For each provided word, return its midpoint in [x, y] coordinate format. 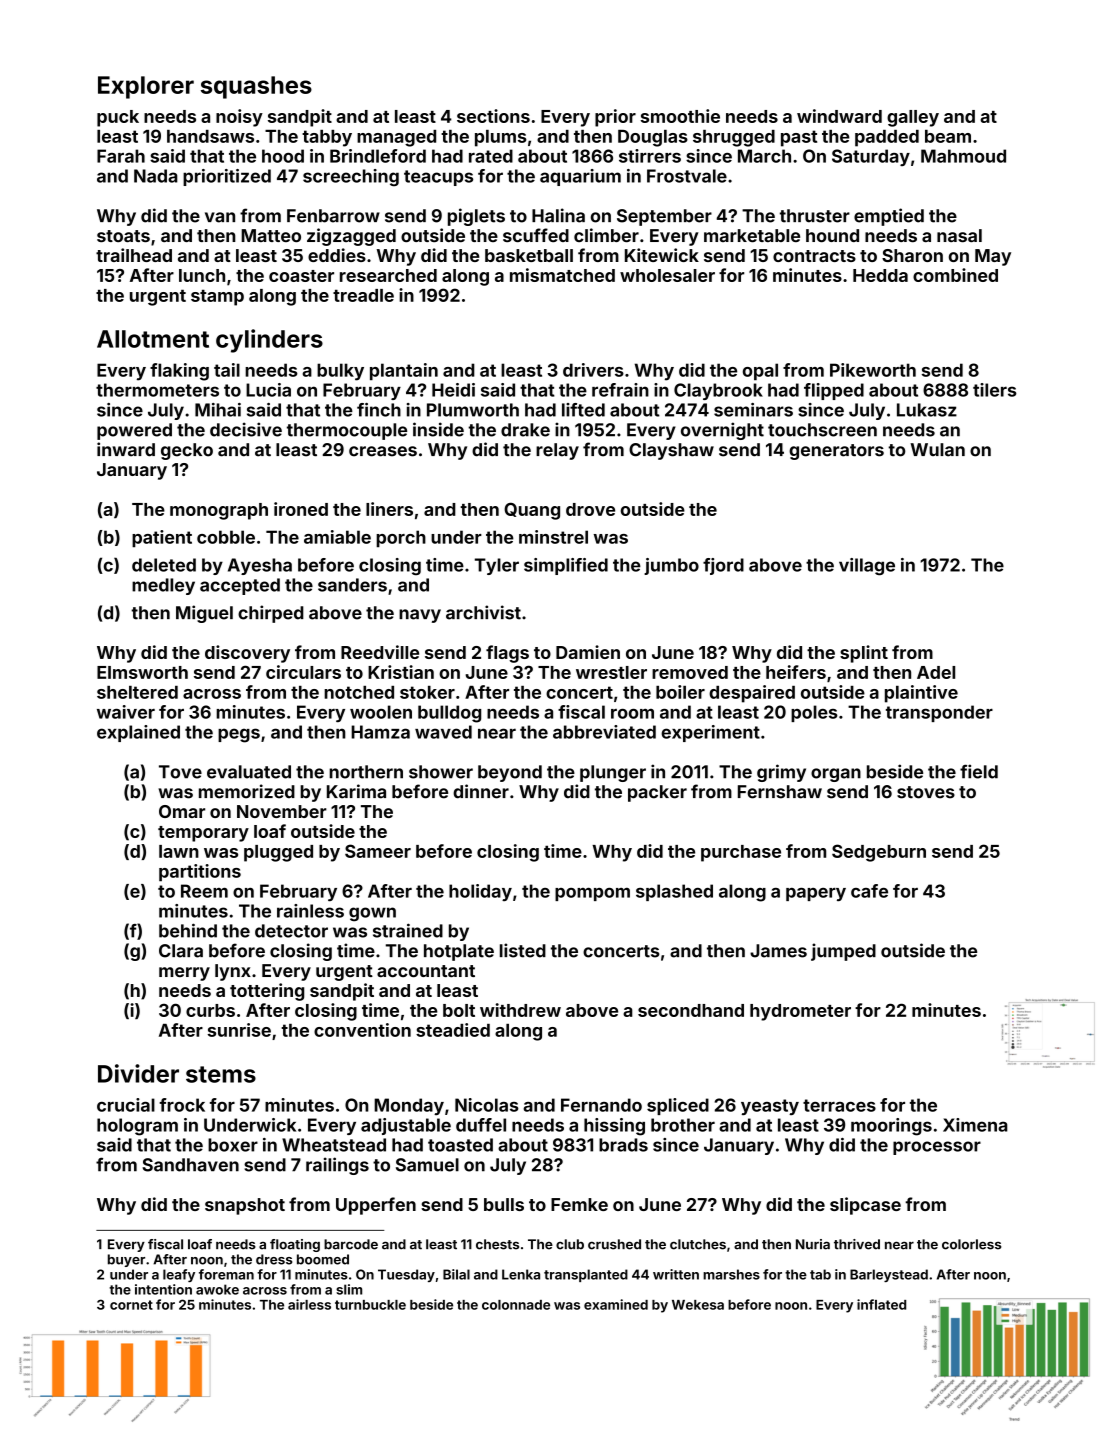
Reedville [380, 652]
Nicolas [487, 1105]
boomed [323, 1259]
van [220, 217]
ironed [301, 509]
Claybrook [718, 391]
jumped [843, 952]
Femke [579, 1204]
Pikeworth [873, 370]
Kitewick [662, 255]
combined [955, 275]
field [979, 771]
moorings [891, 1127]
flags [507, 654]
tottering [267, 992]
